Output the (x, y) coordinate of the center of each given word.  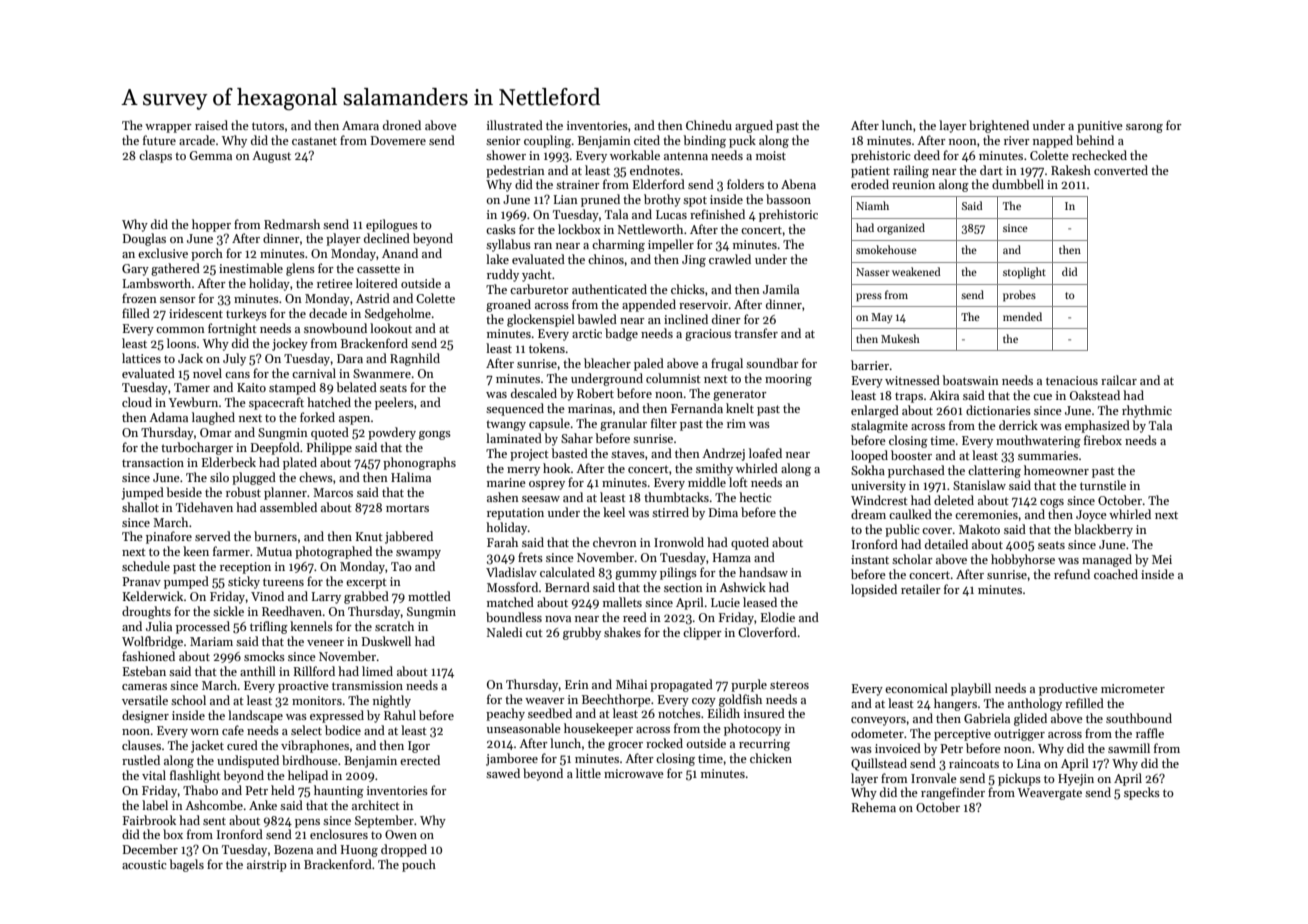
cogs (1052, 503)
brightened (999, 126)
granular (623, 424)
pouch (419, 865)
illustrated (515, 125)
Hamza (732, 557)
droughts (146, 612)
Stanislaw (979, 485)
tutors (268, 126)
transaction (153, 462)
